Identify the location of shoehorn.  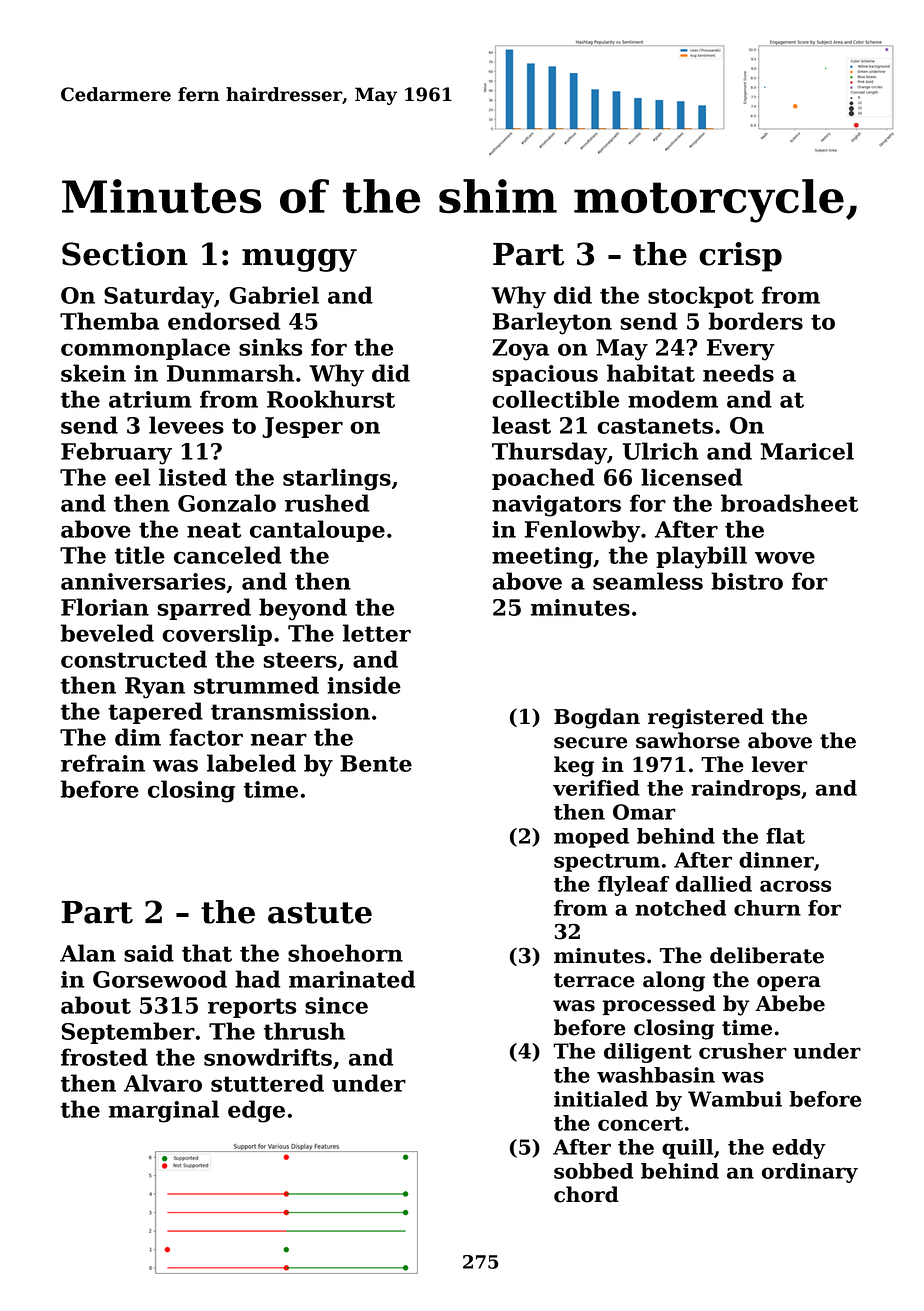
(345, 953).
